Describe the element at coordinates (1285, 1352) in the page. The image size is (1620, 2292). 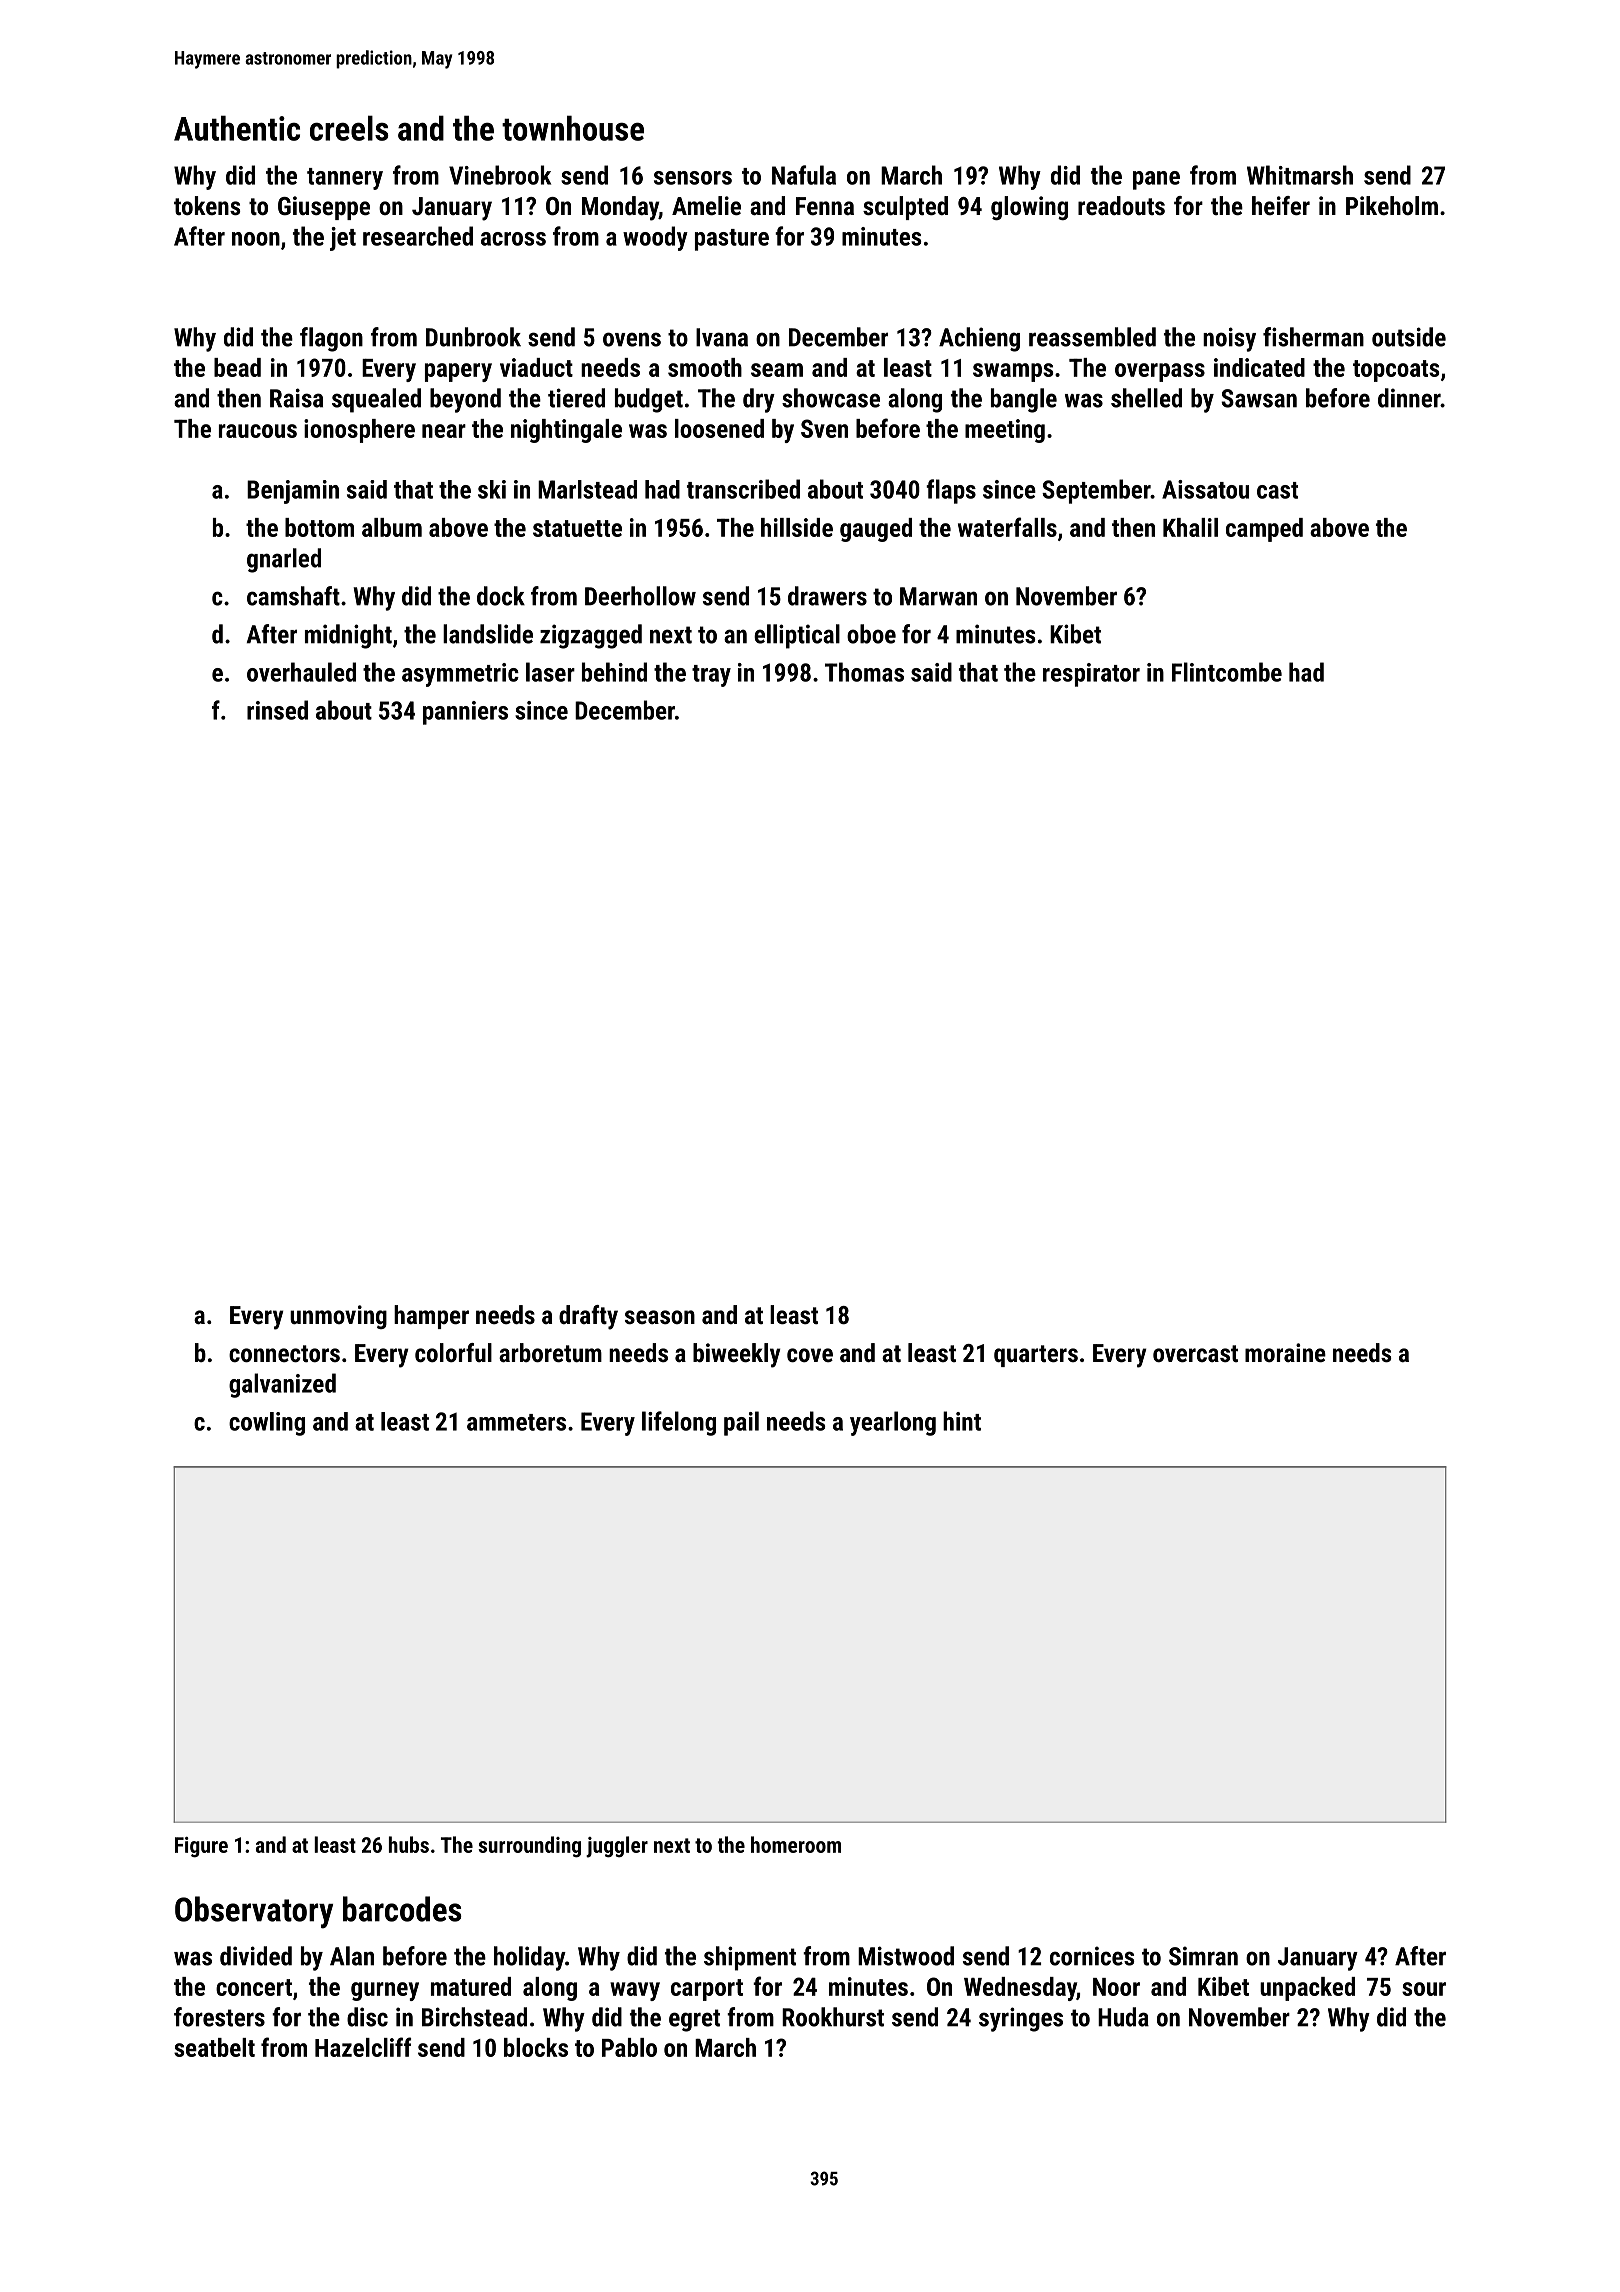
I see `moraine` at that location.
